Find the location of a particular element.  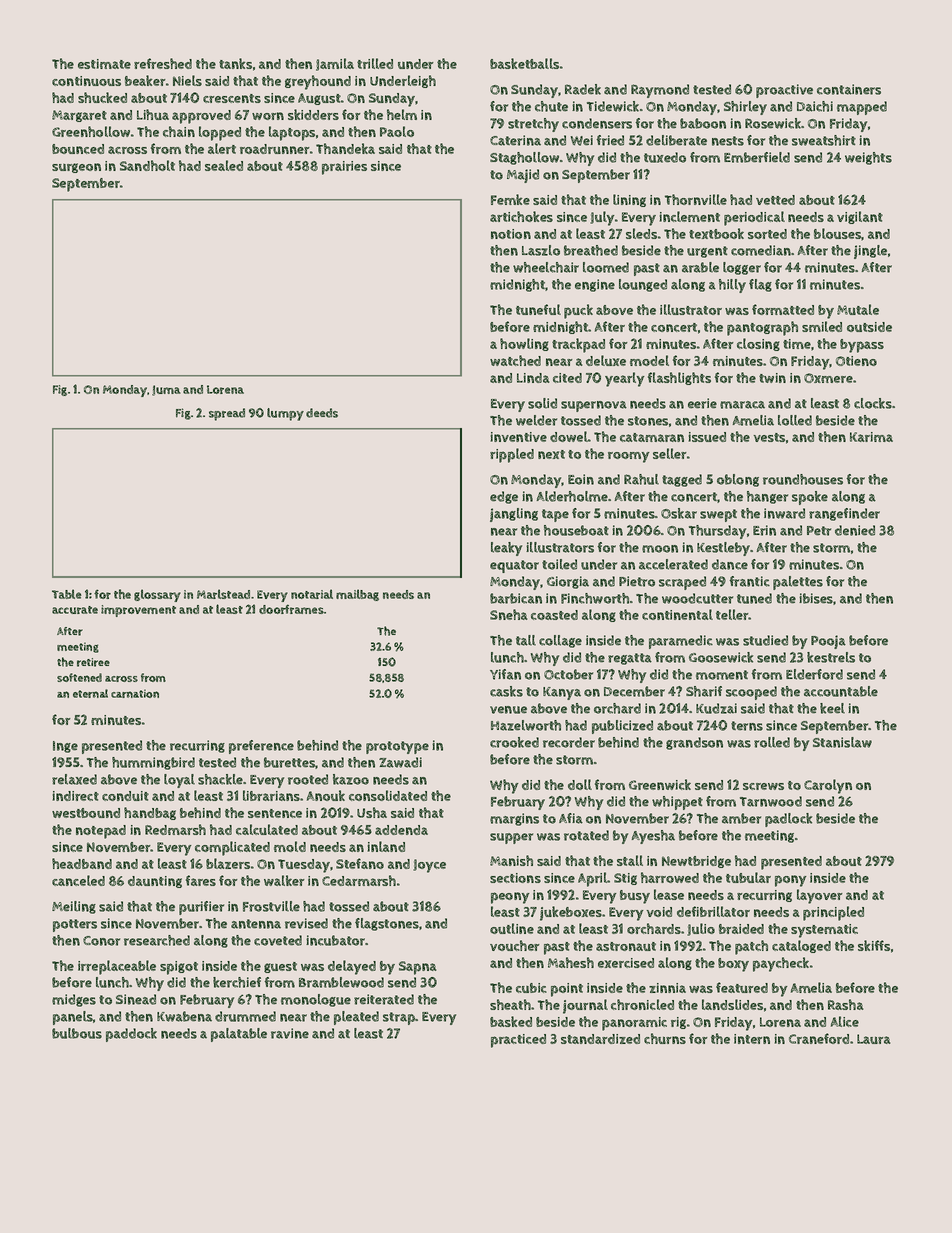

Afia is located at coordinates (571, 818).
